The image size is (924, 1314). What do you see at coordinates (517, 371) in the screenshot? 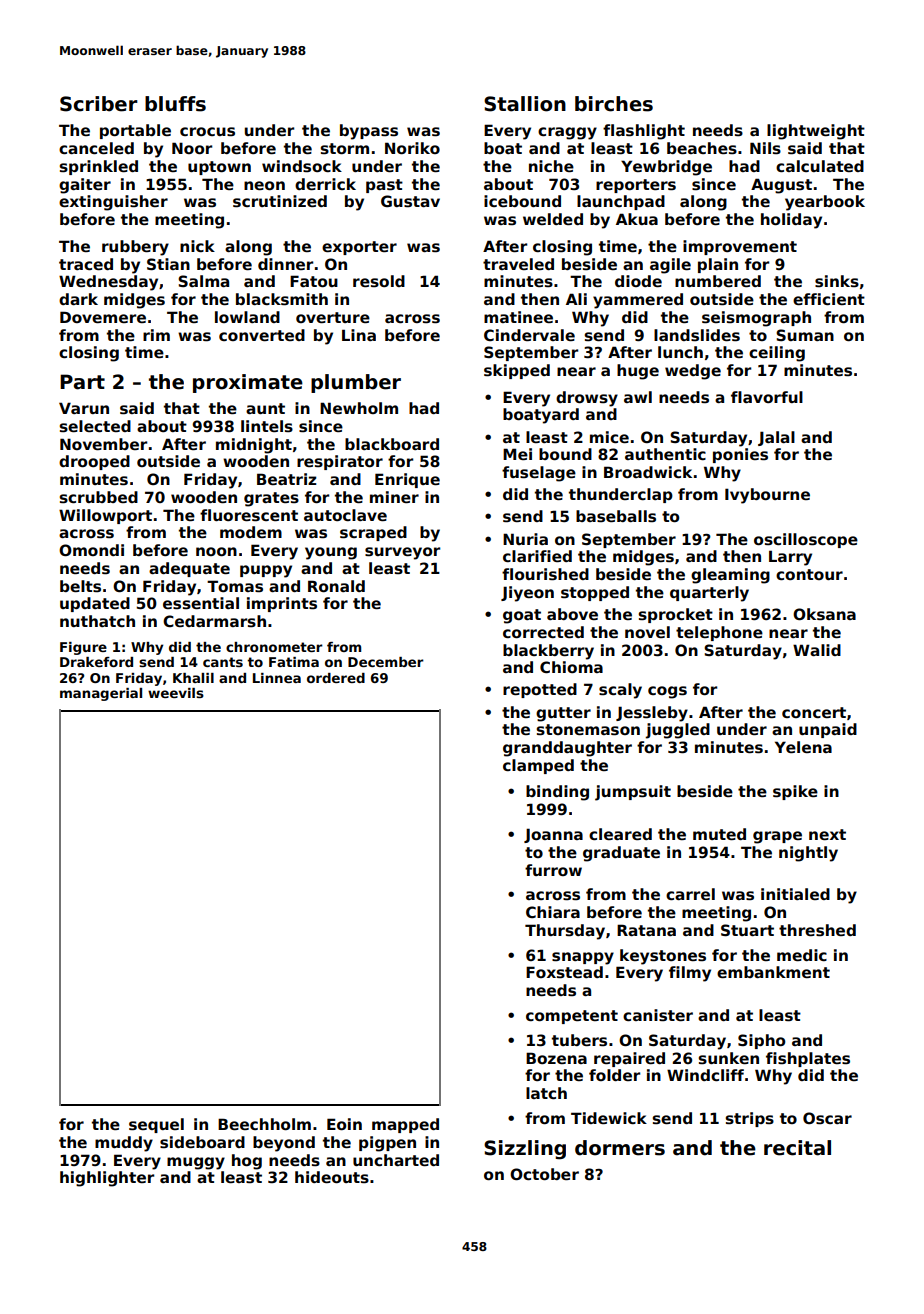
I see `skipped` at bounding box center [517, 371].
